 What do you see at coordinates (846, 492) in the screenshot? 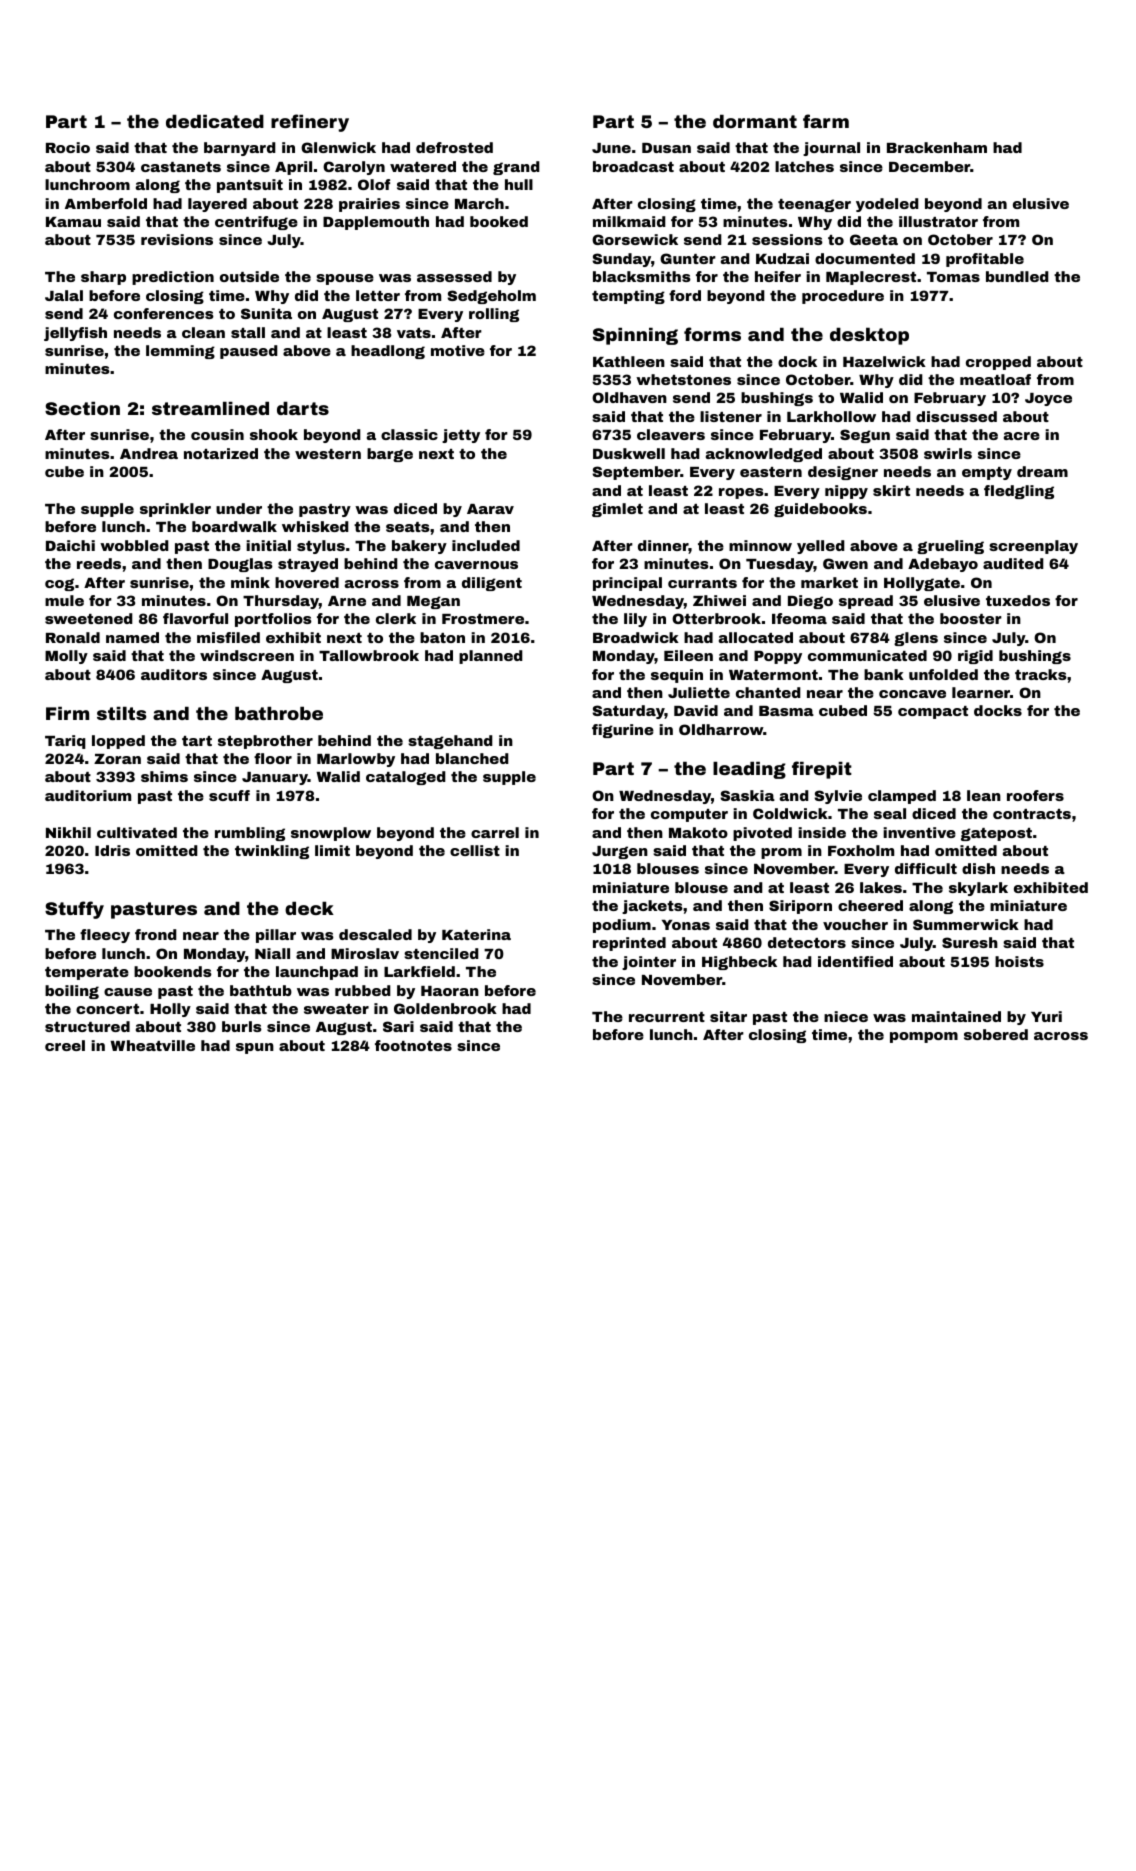
I see `nippy` at bounding box center [846, 492].
